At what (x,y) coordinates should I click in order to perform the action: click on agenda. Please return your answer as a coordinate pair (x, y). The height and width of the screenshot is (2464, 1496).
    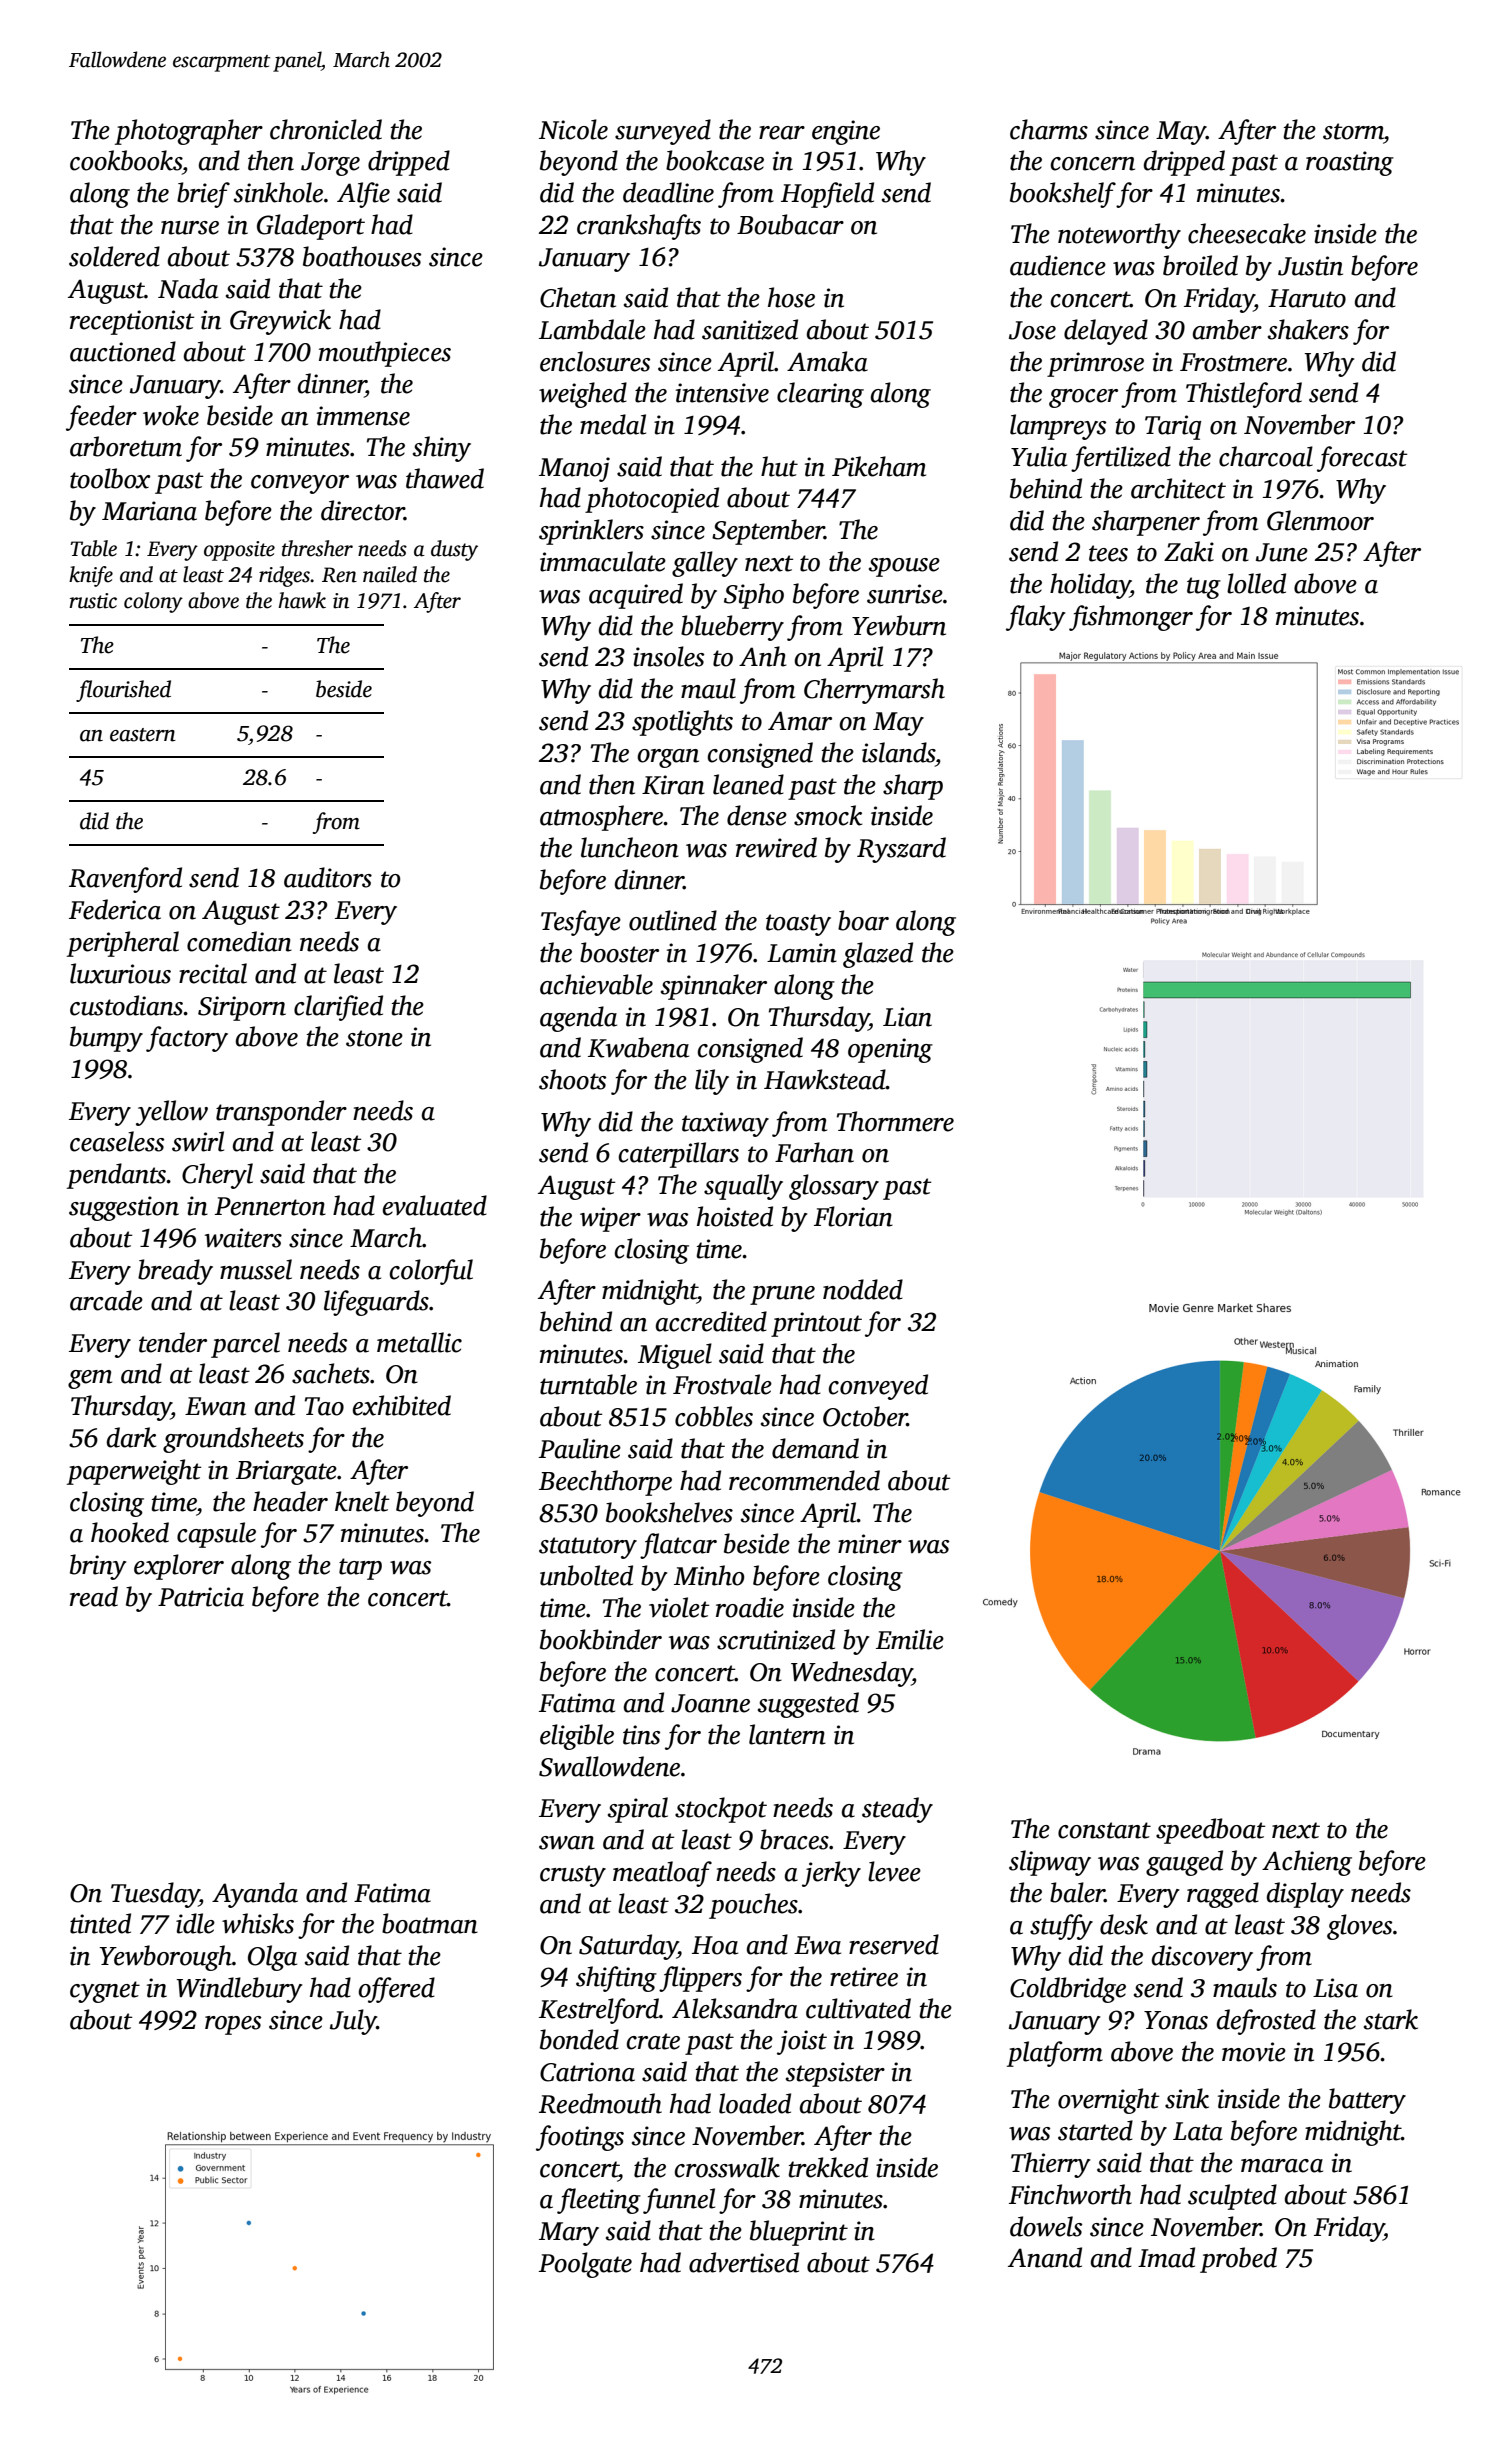
    Looking at the image, I should click on (578, 1019).
